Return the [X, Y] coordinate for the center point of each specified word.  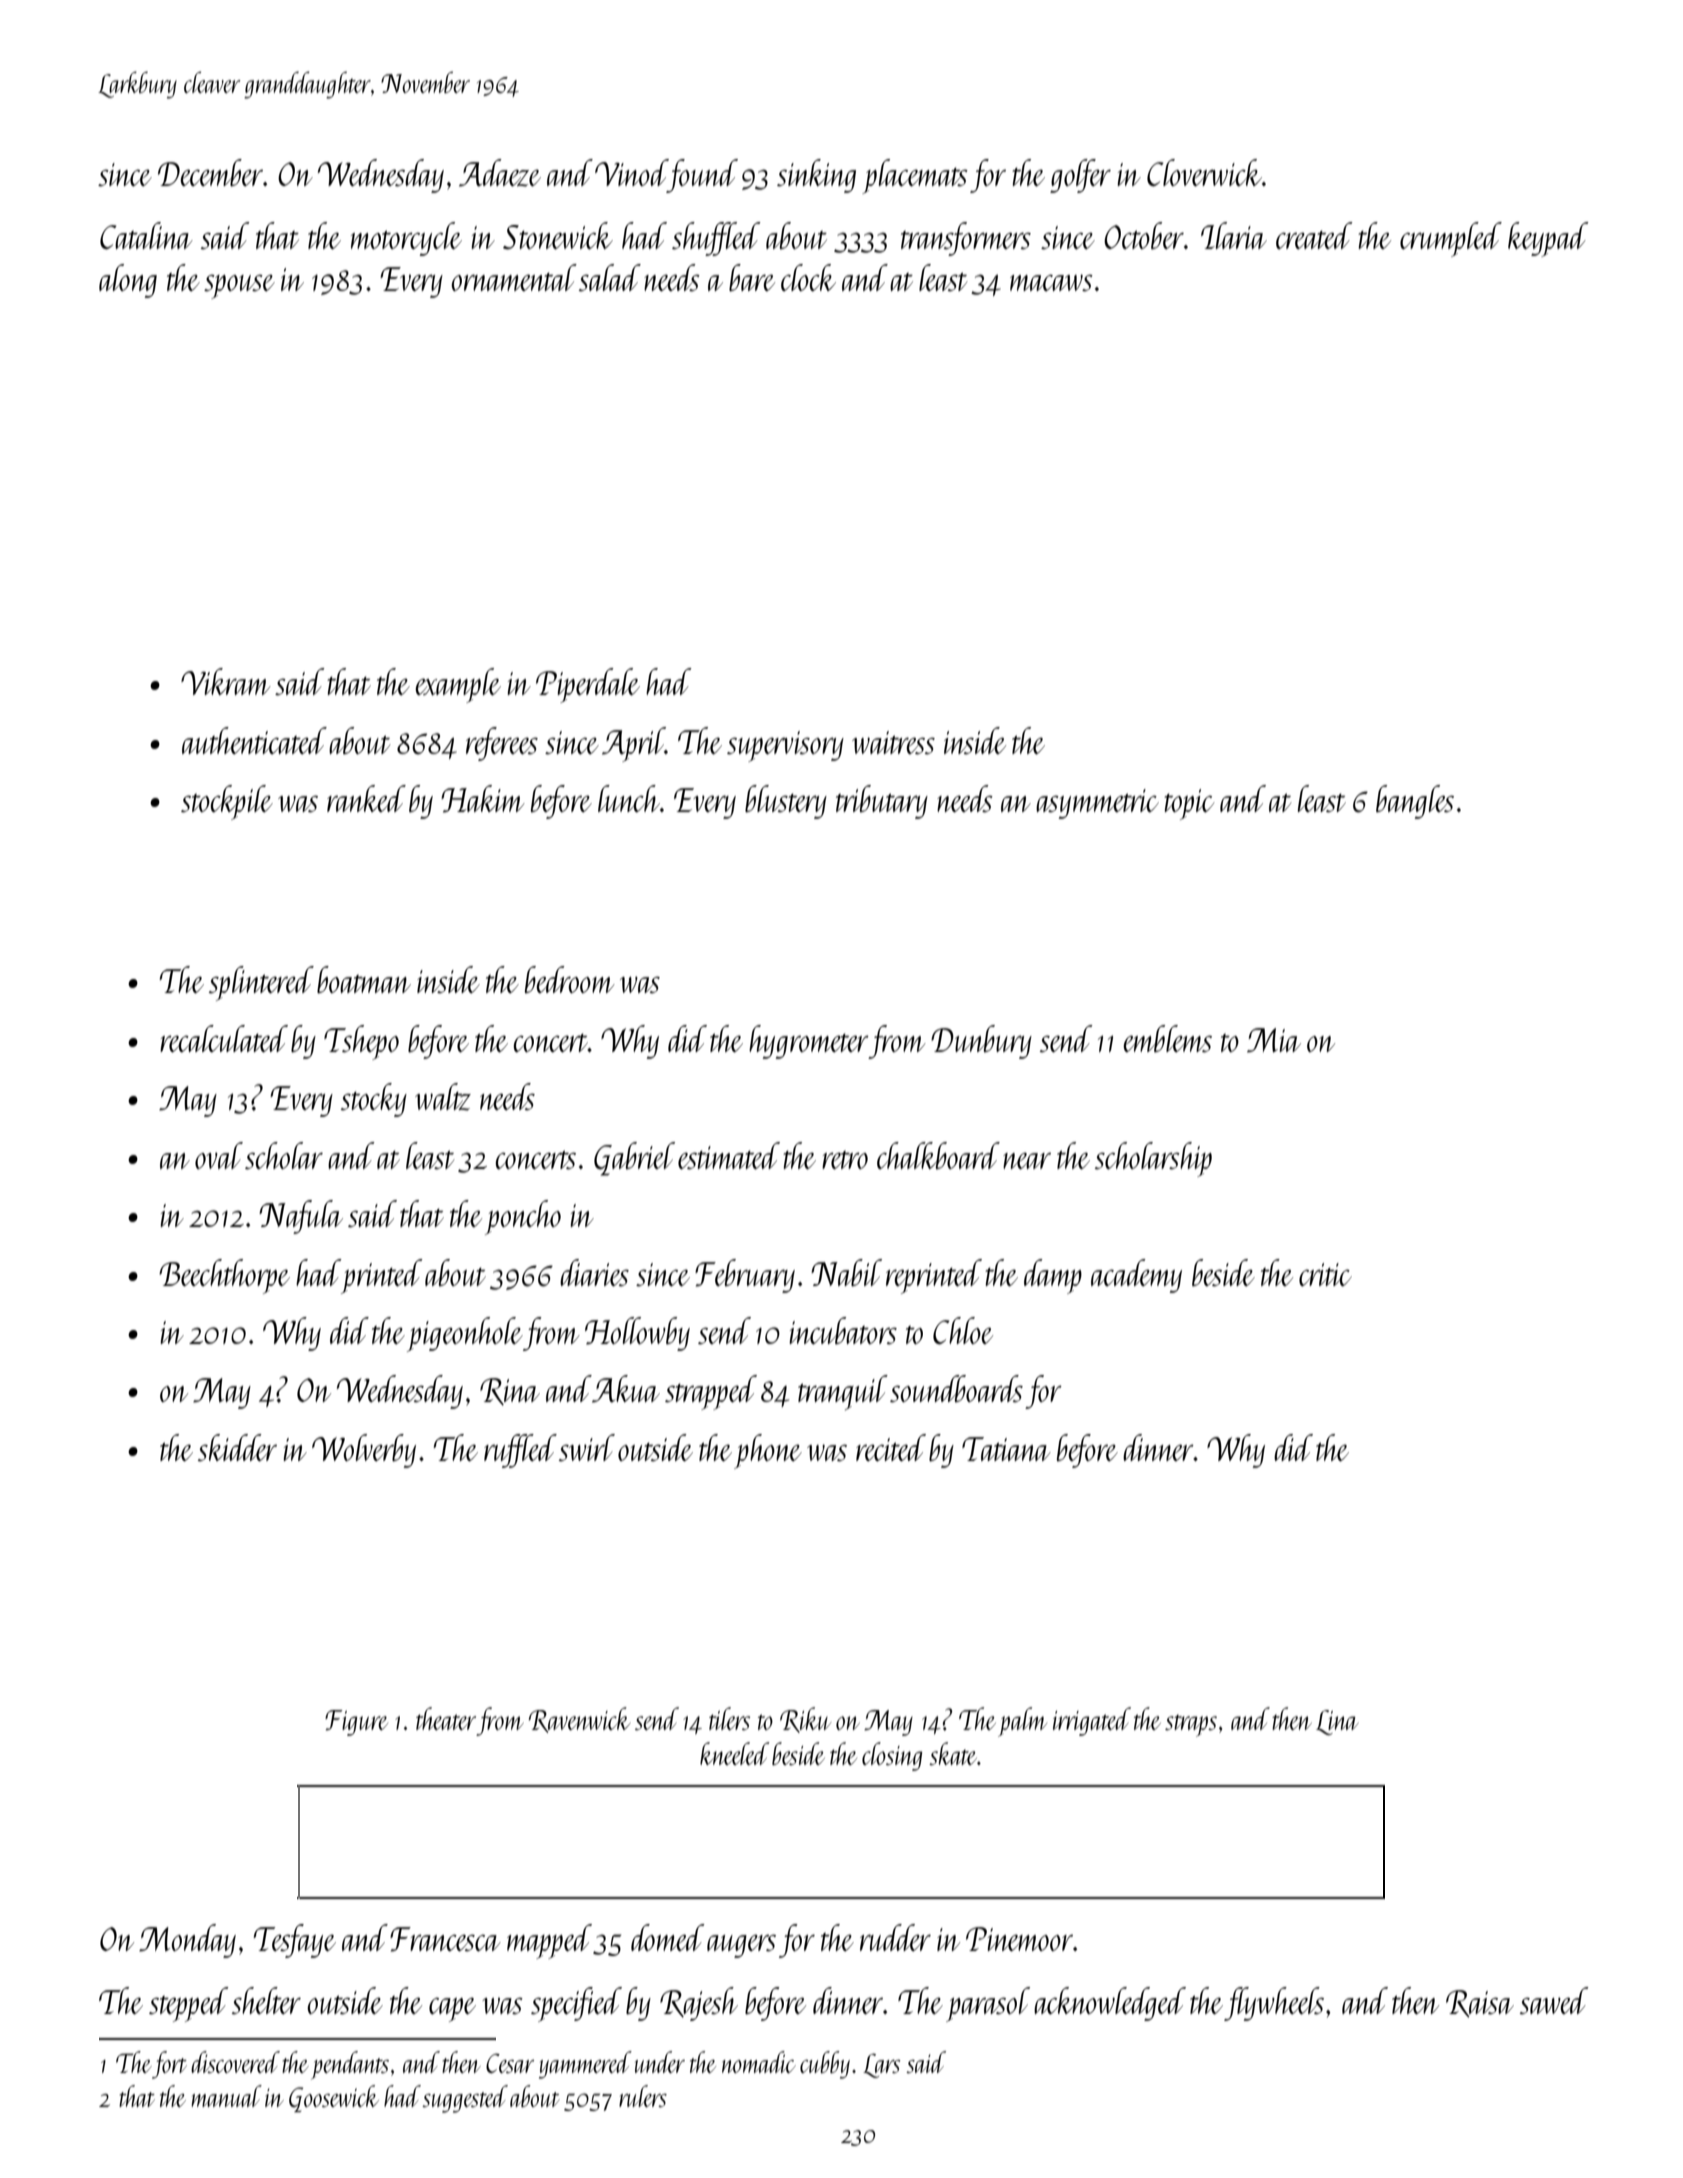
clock [808, 277]
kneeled [734, 1753]
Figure [356, 1723]
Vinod [631, 172]
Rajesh [699, 2004]
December [210, 173]
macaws [1051, 282]
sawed [1554, 2000]
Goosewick [334, 2098]
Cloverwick [1204, 172]
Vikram [226, 681]
